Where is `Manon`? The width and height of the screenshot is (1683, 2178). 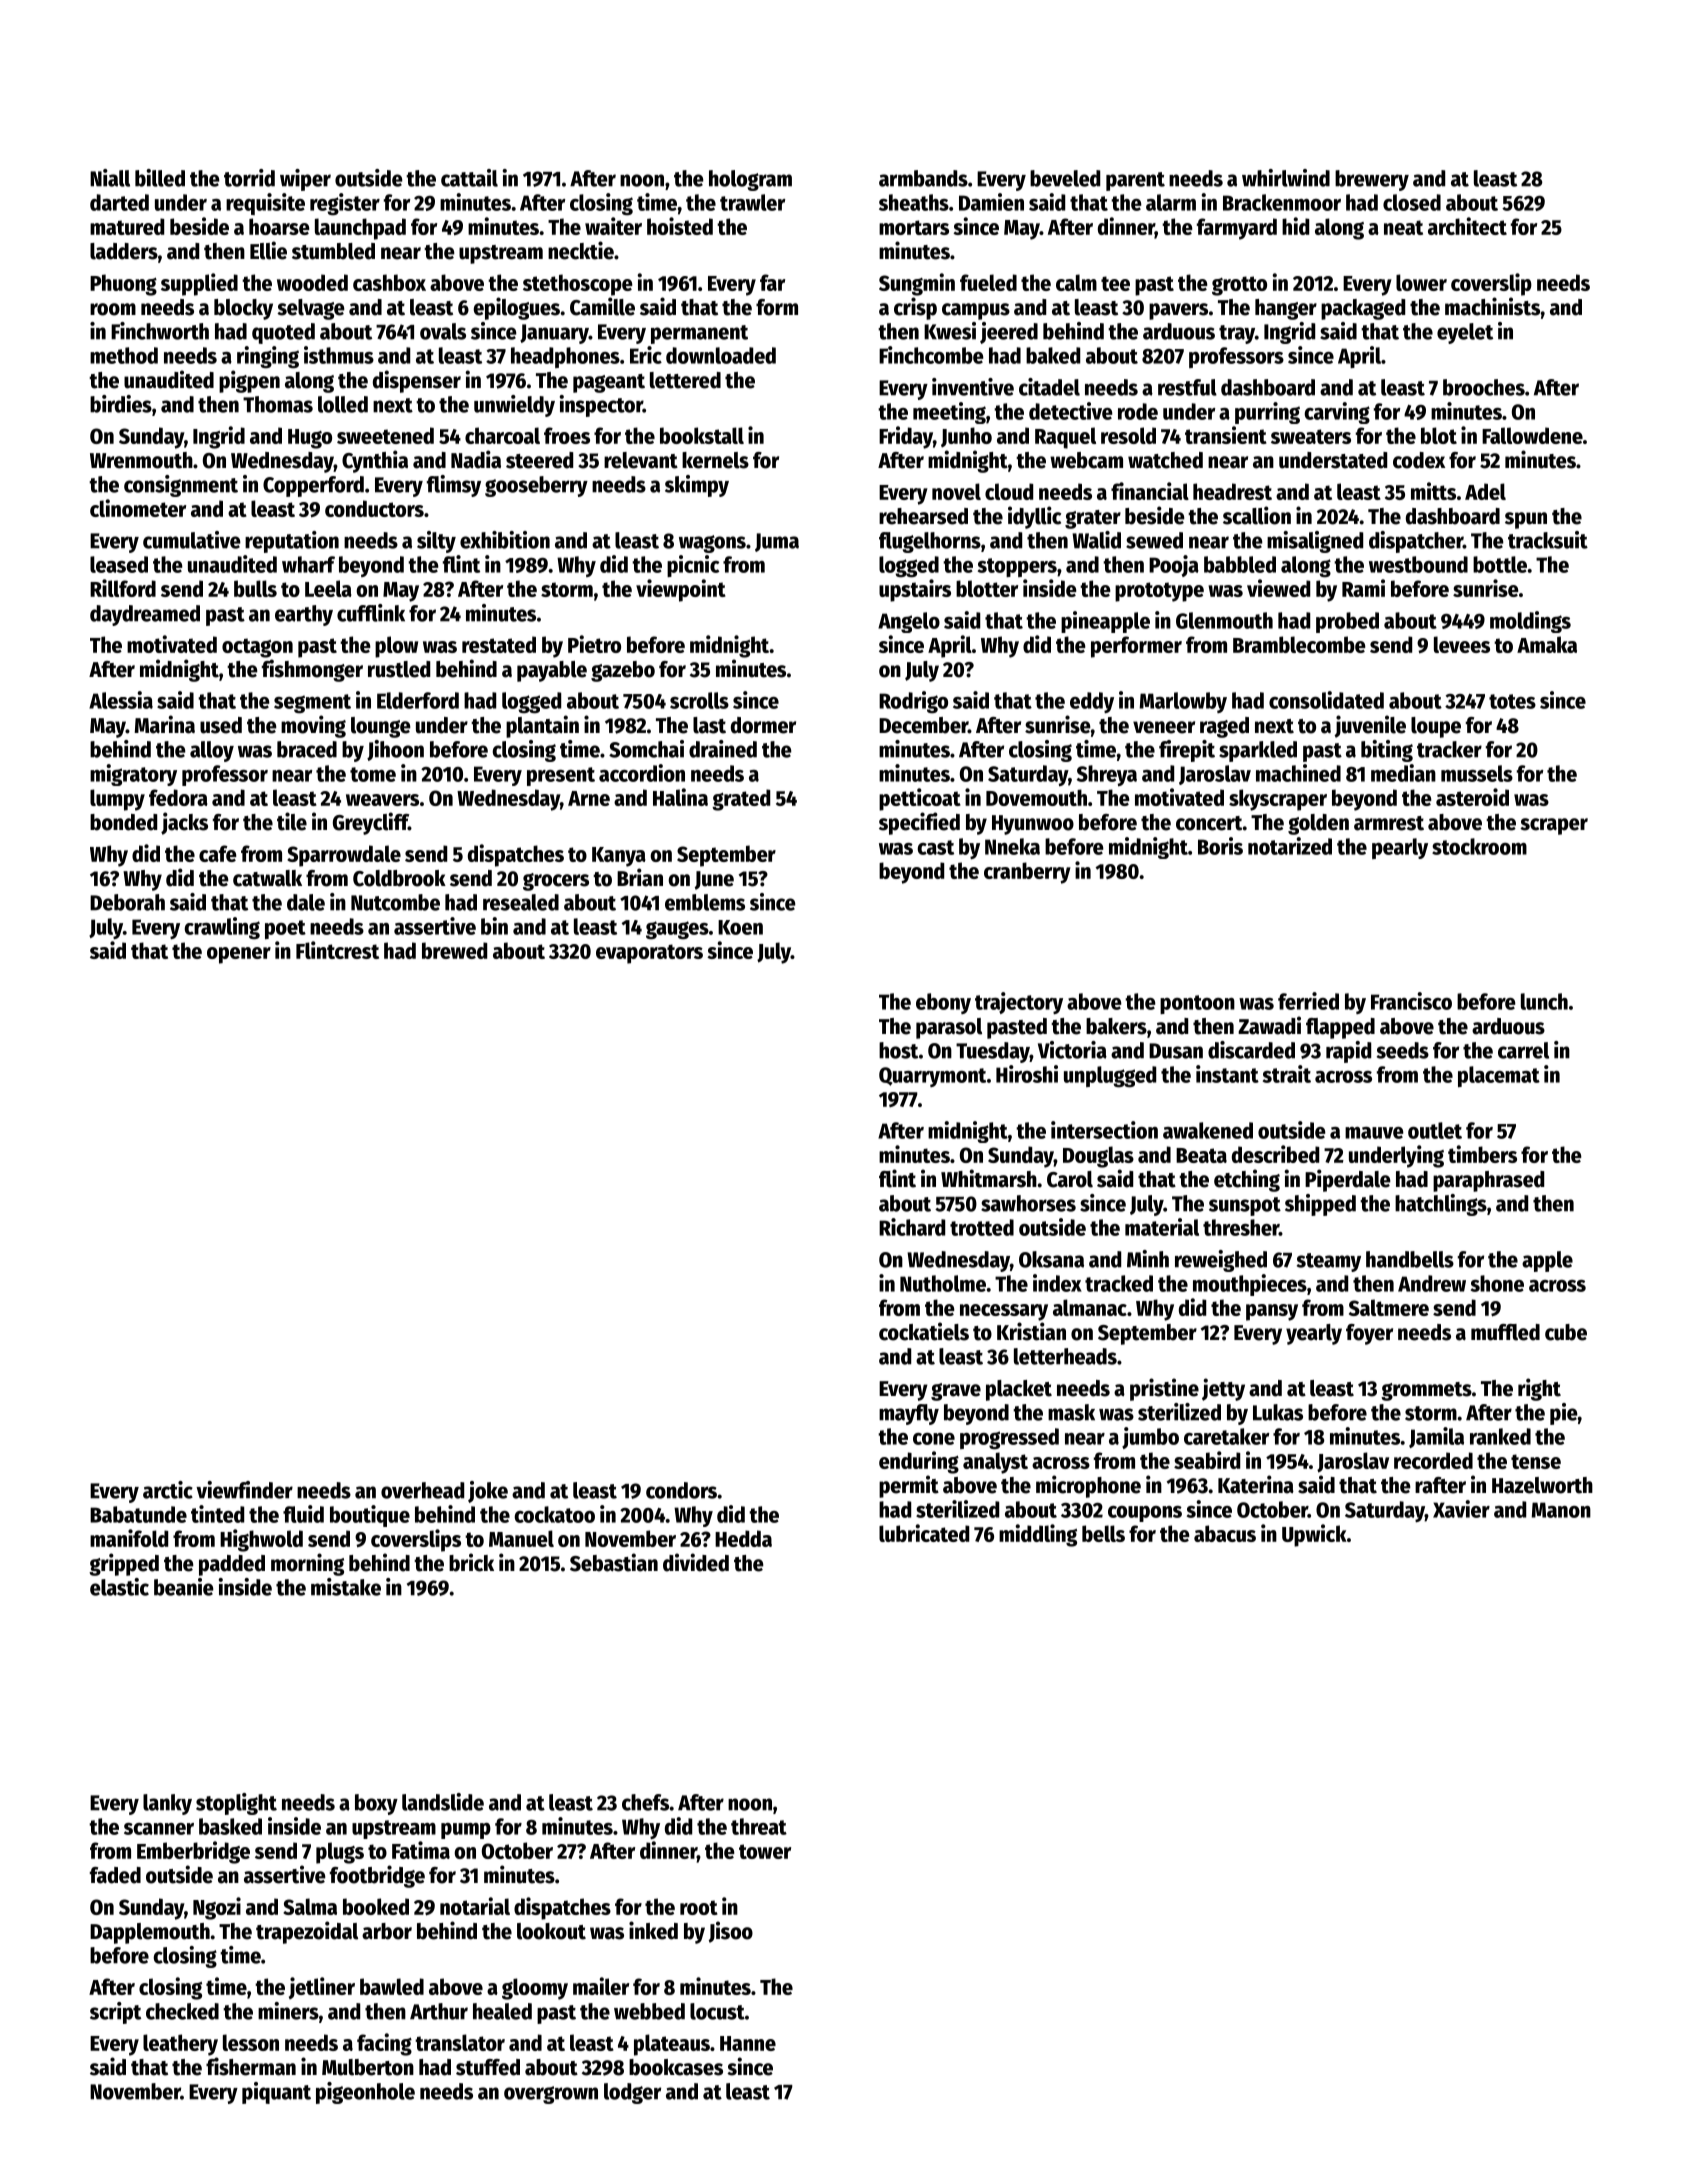
Manon is located at coordinates (1561, 1510).
